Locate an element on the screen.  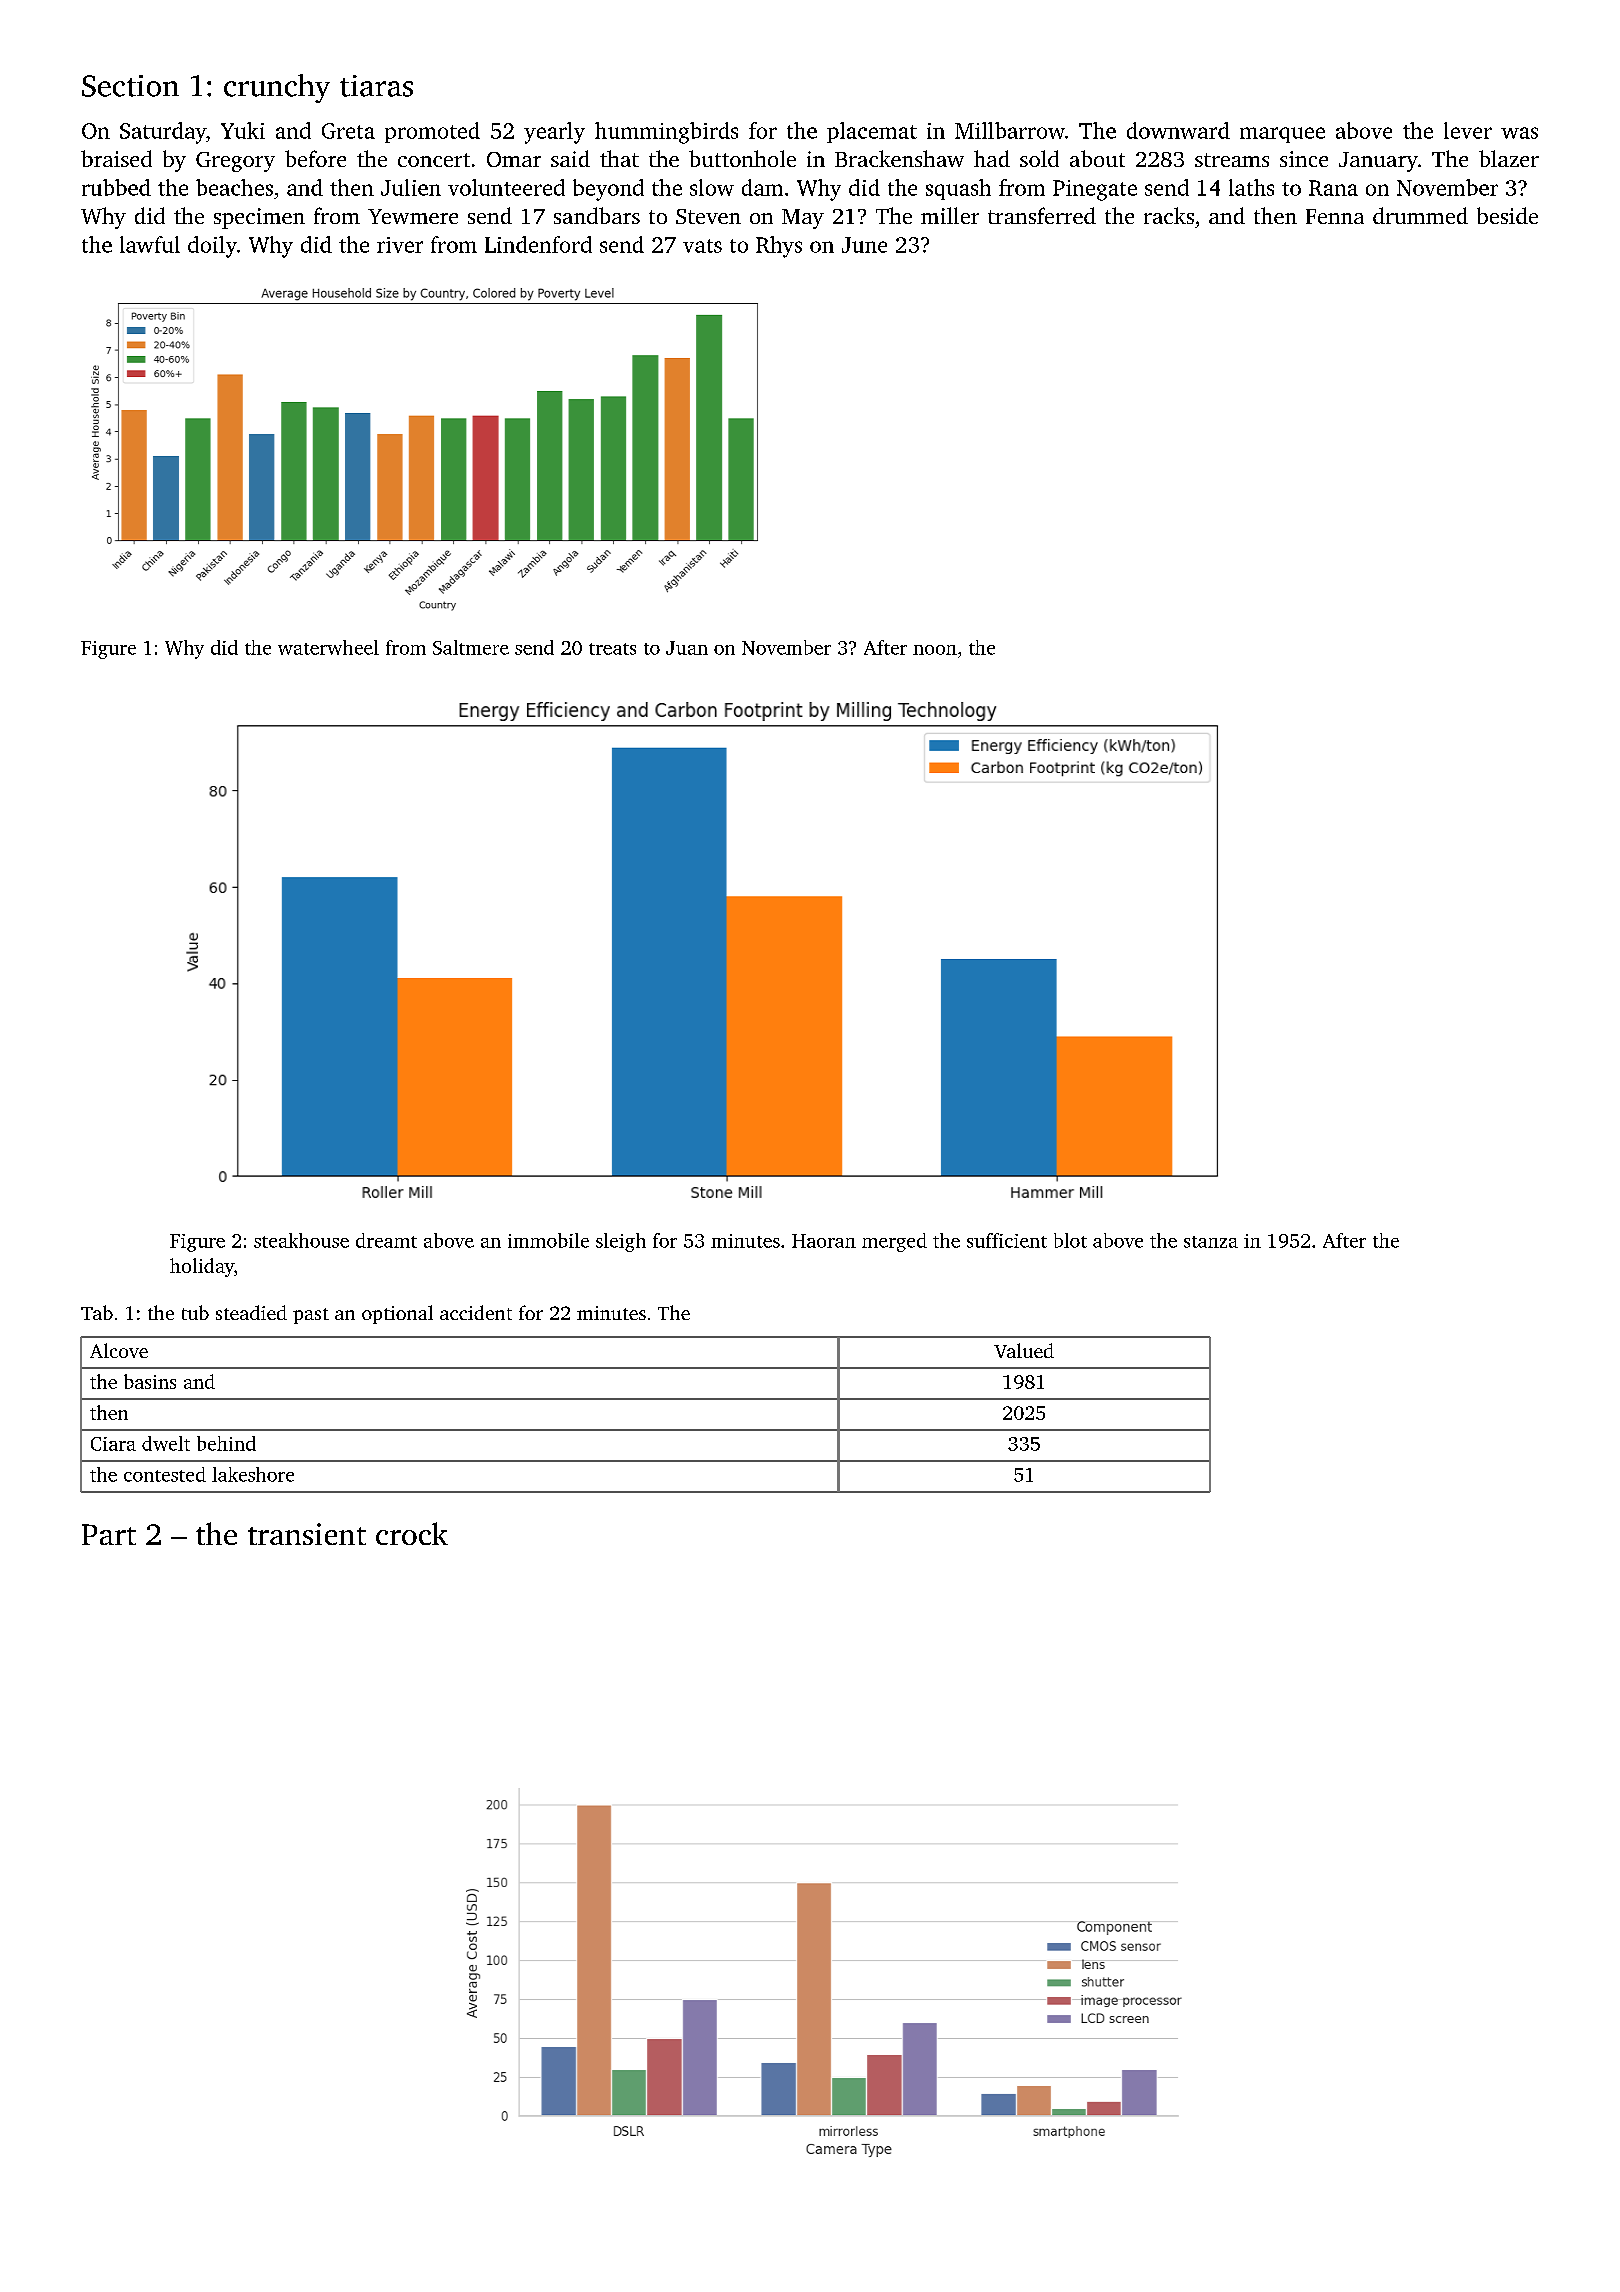
placemat is located at coordinates (872, 132).
